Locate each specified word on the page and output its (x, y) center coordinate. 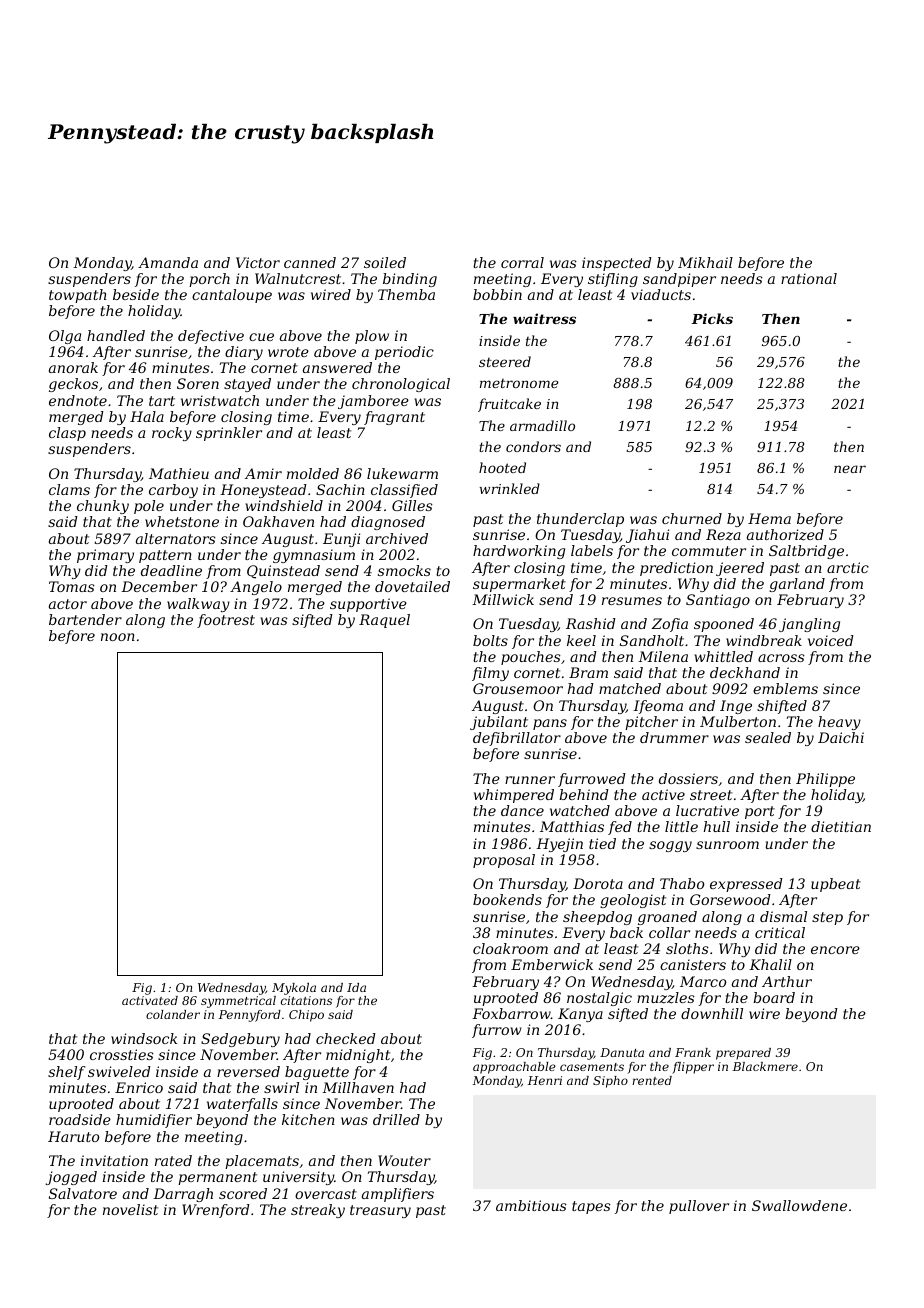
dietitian (841, 826)
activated (150, 1000)
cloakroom (510, 948)
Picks (712, 318)
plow (372, 337)
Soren (198, 383)
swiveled (119, 1071)
